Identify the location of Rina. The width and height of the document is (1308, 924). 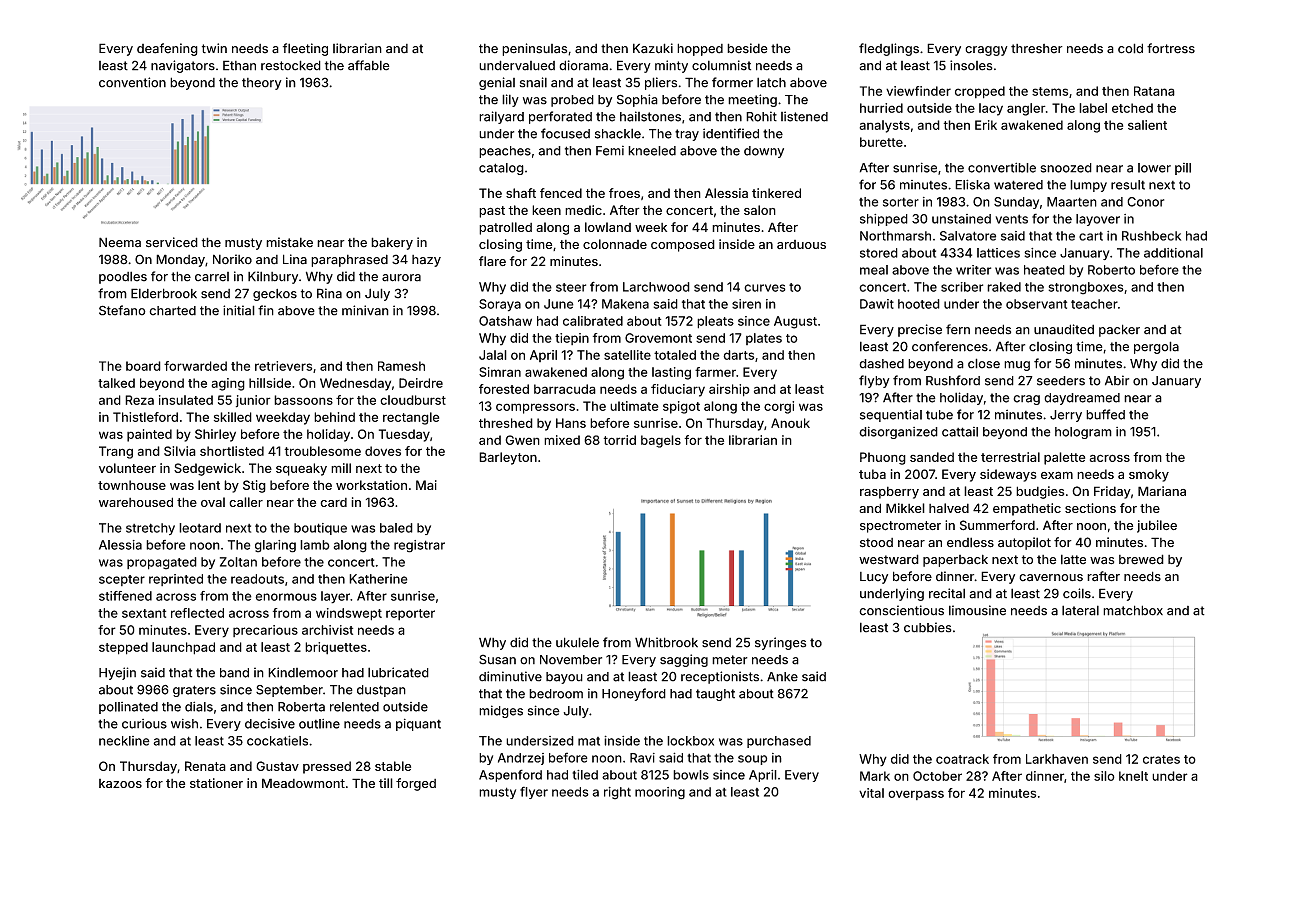
(329, 293).
